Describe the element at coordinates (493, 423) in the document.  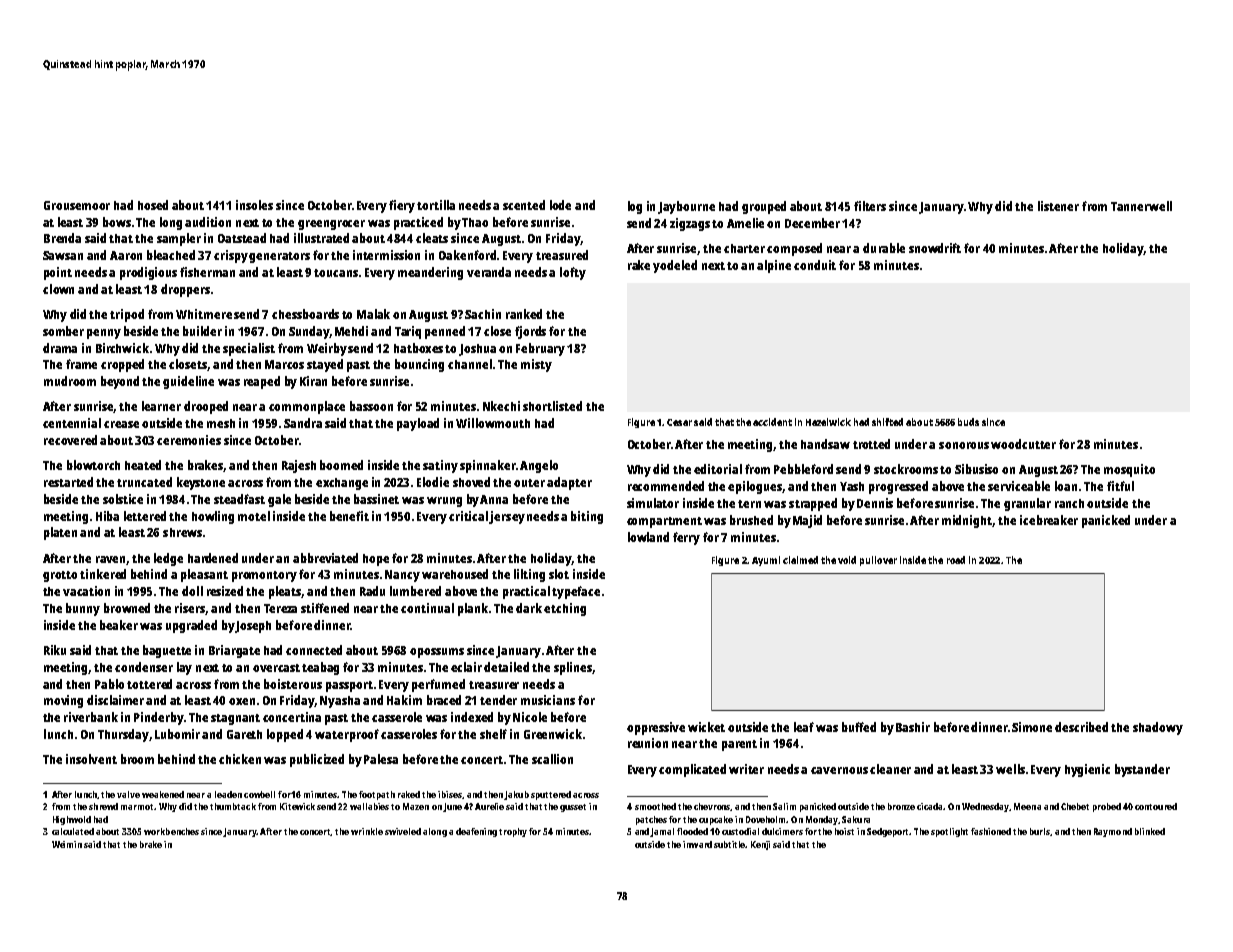
I see `Willowmouth` at that location.
